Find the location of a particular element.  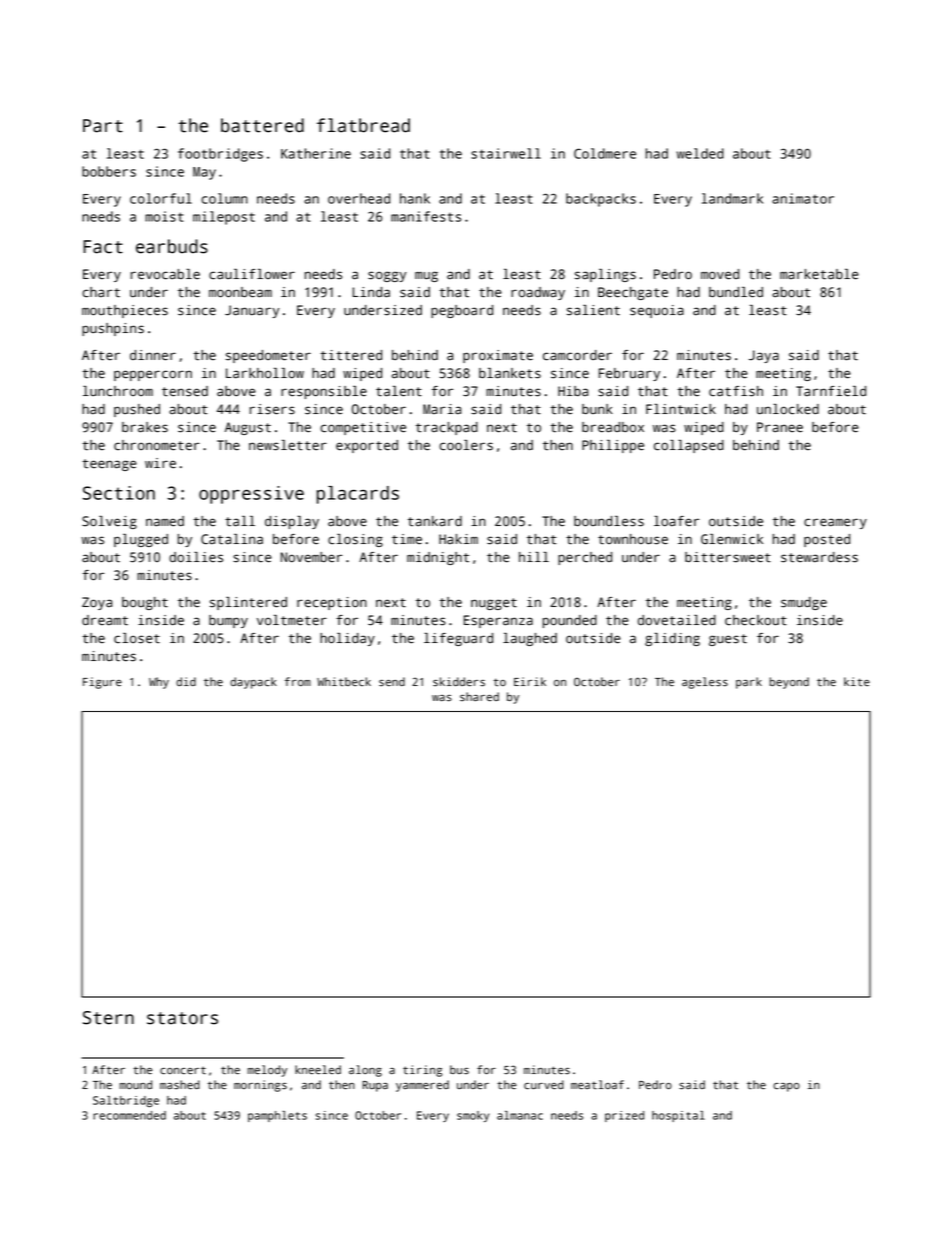

welded is located at coordinates (700, 153).
